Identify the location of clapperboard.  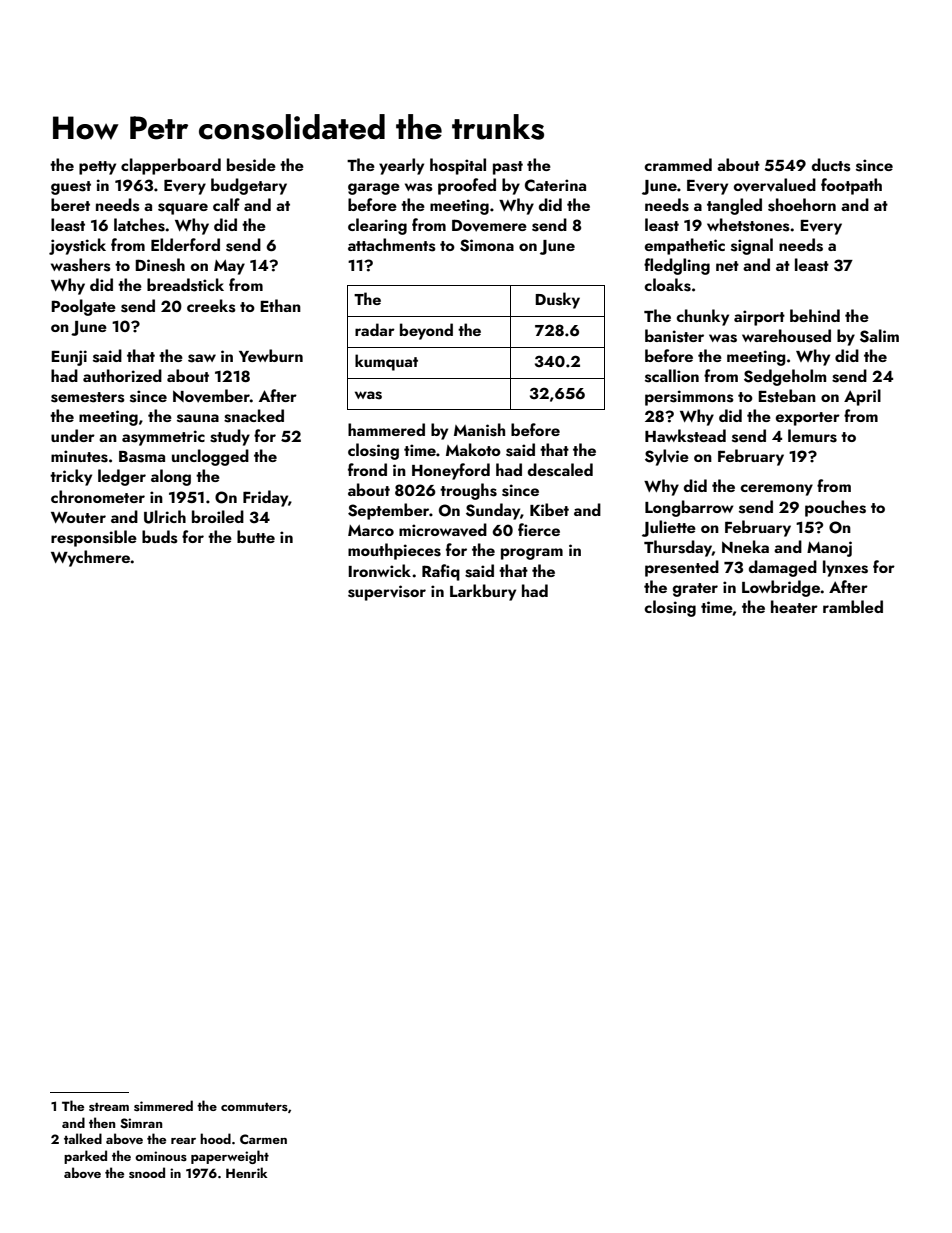
(171, 166).
